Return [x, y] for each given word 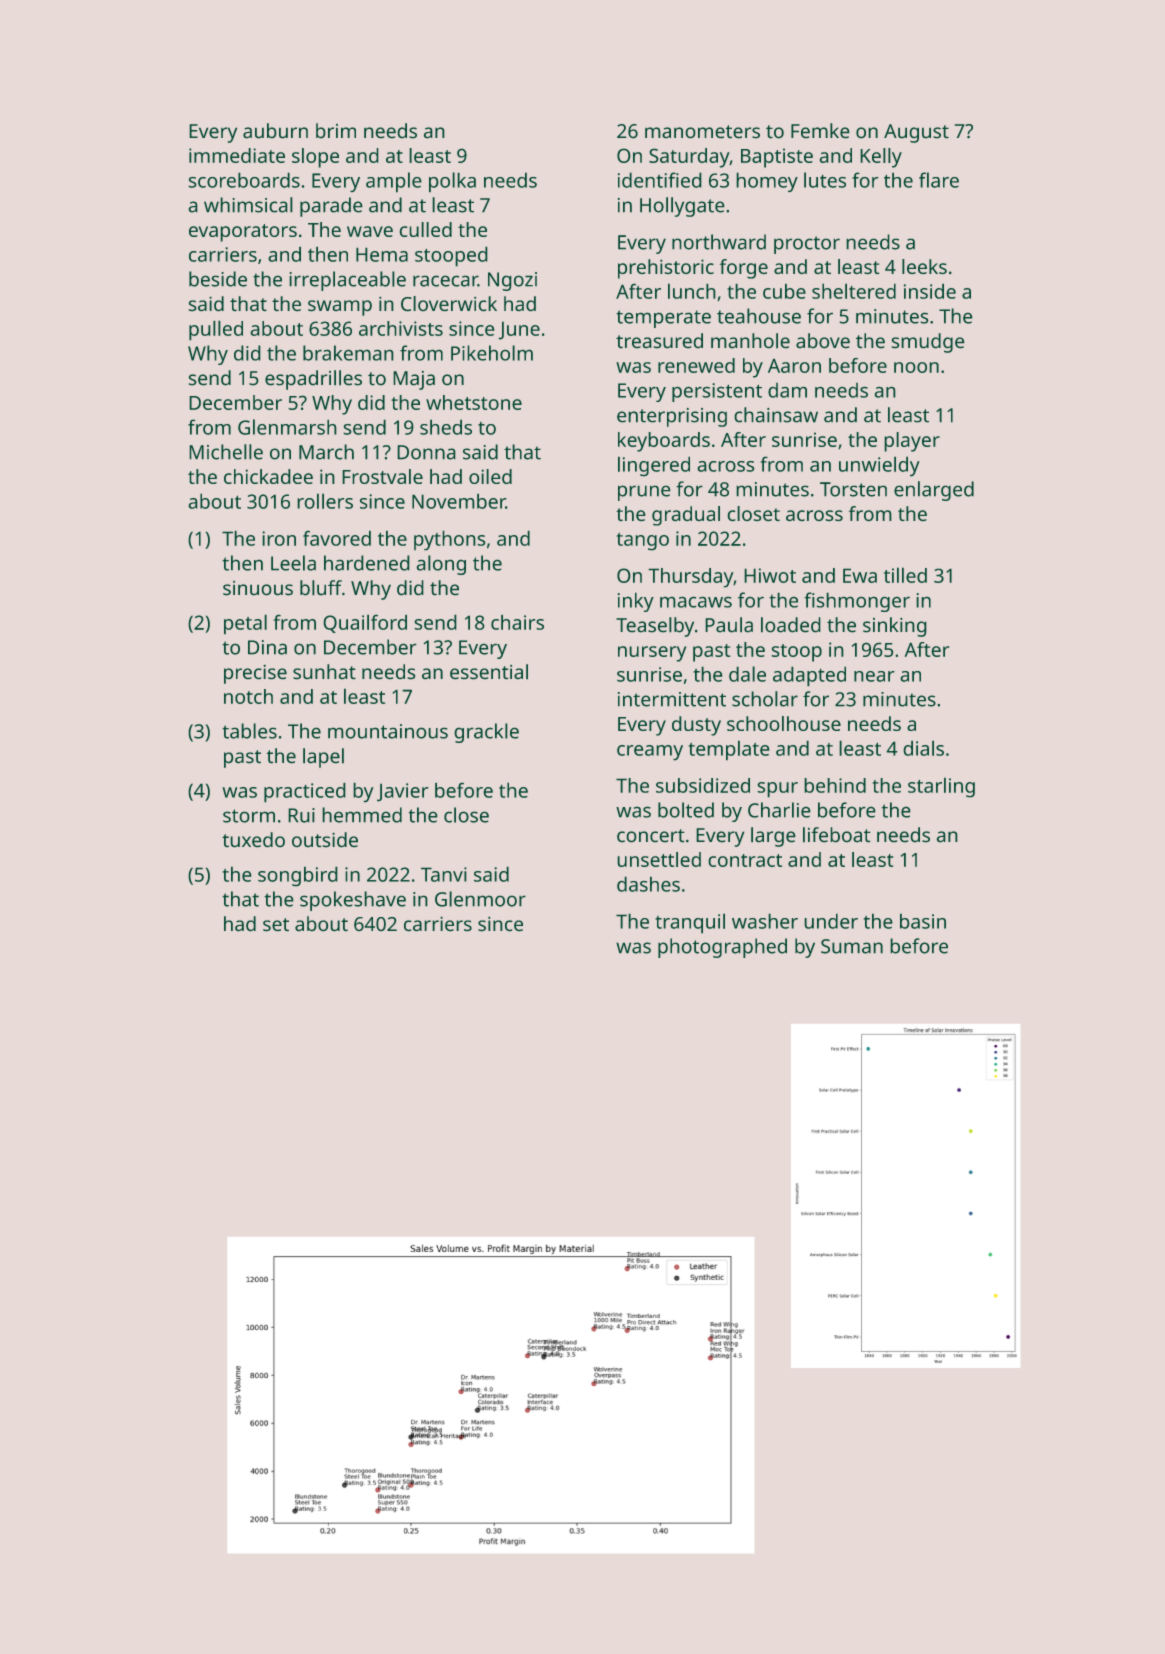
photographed [722, 948]
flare [939, 180]
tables [249, 731]
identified [660, 180]
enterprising [672, 417]
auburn [275, 131]
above [823, 341]
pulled [216, 330]
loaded [791, 625]
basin [923, 921]
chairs [517, 622]
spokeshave [353, 901]
